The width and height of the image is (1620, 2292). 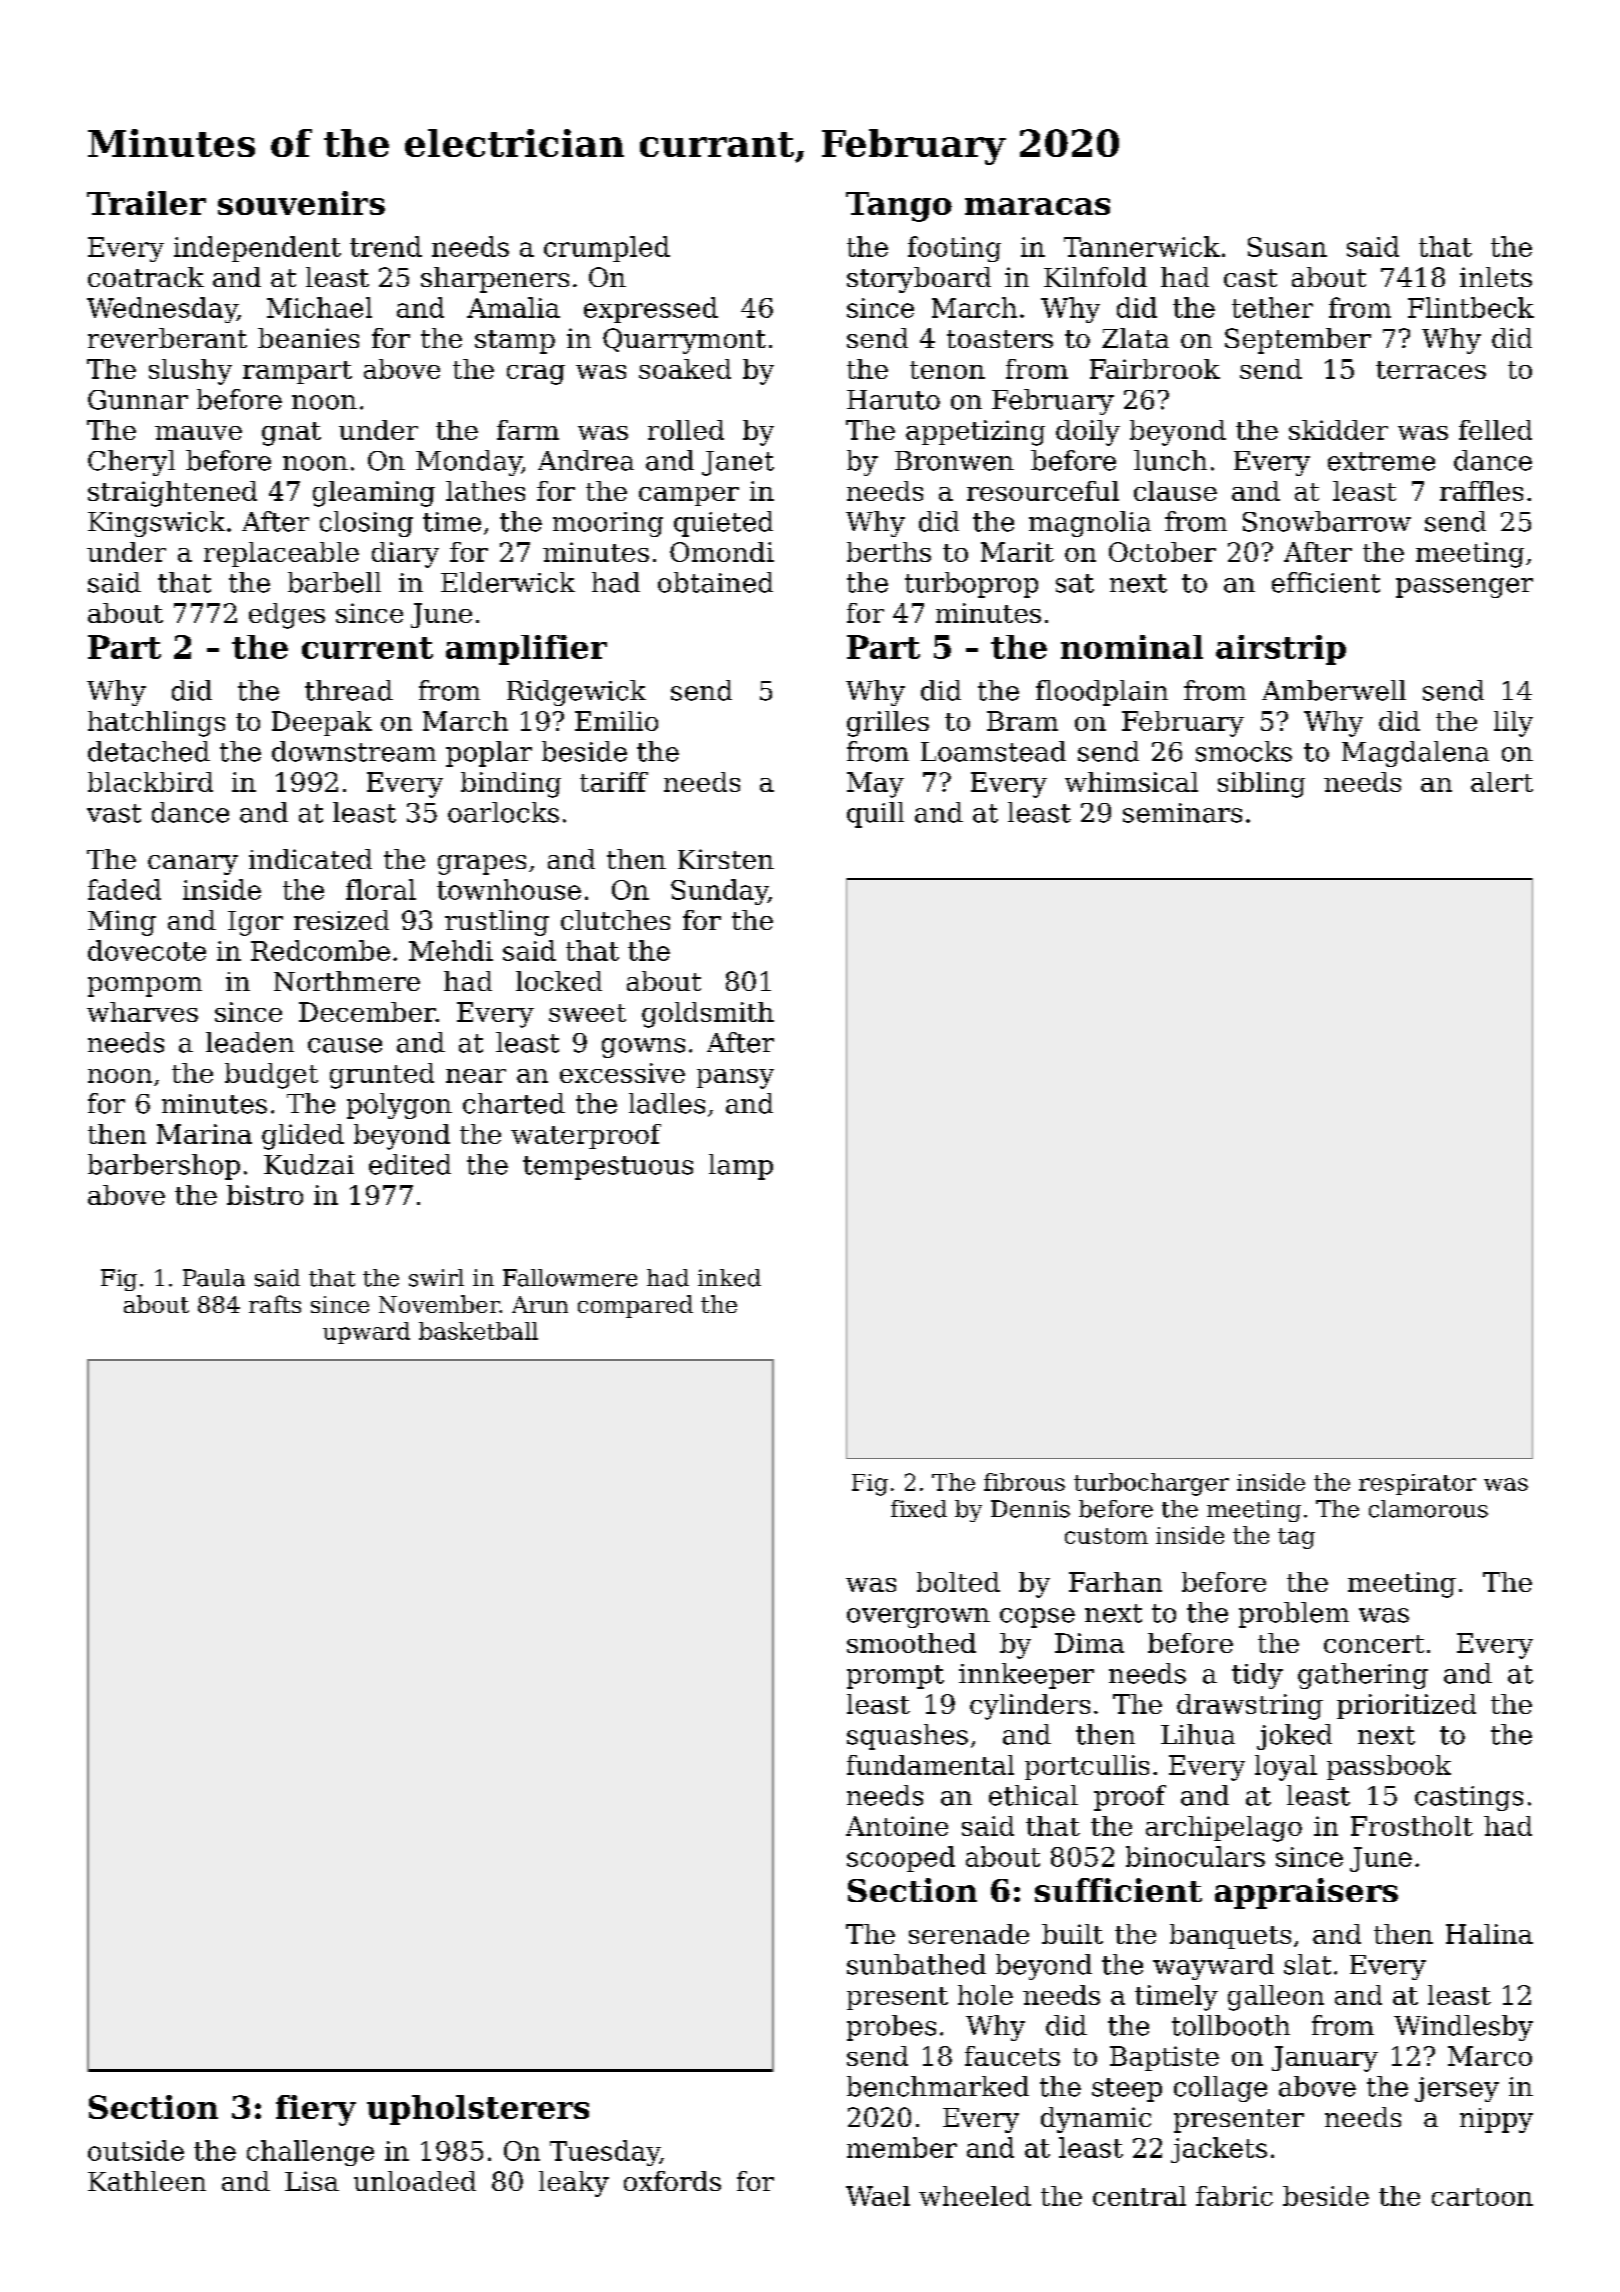 What do you see at coordinates (1142, 246) in the image?
I see `Tannerwick` at bounding box center [1142, 246].
